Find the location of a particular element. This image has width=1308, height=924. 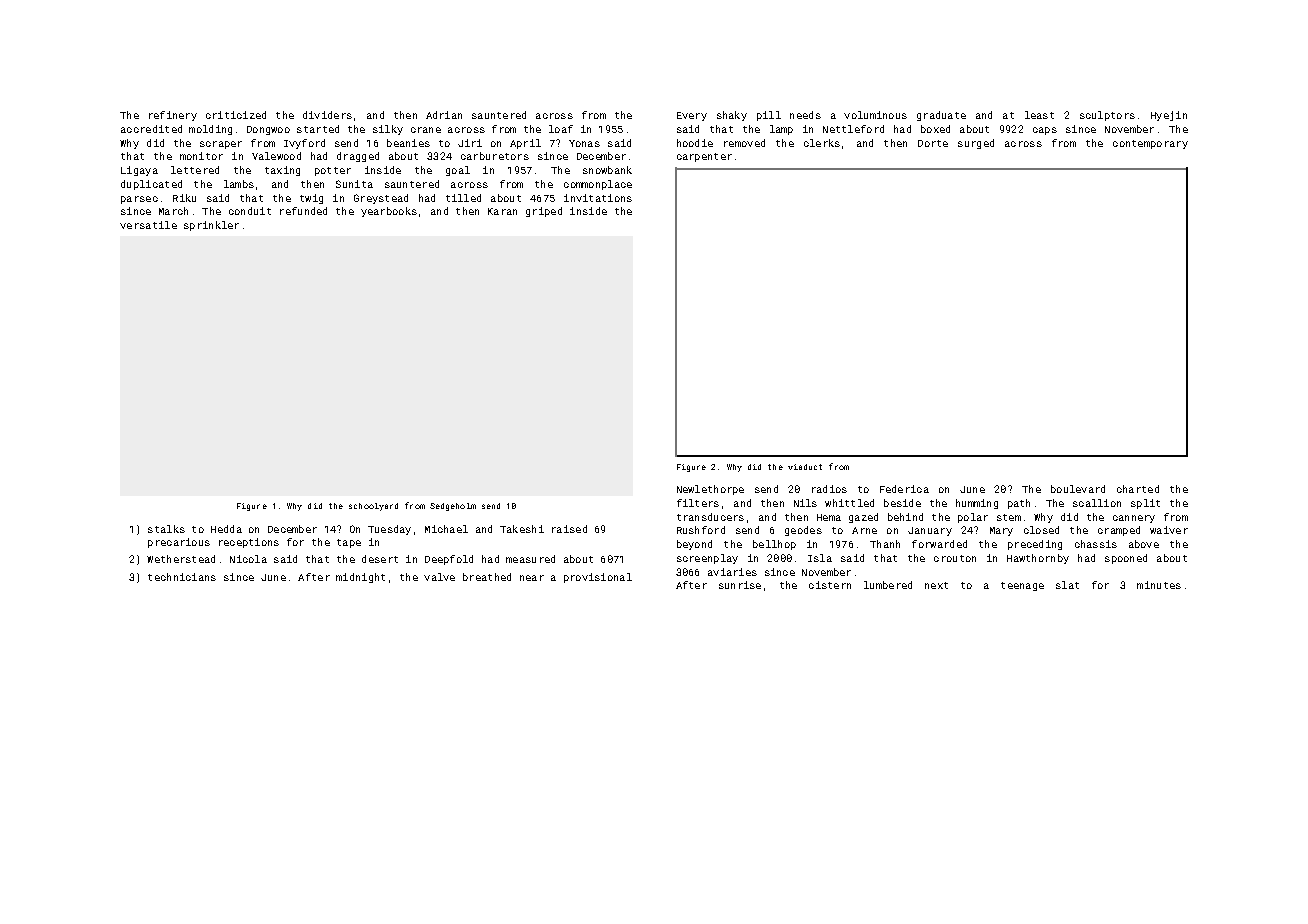

viaduct is located at coordinates (805, 467).
